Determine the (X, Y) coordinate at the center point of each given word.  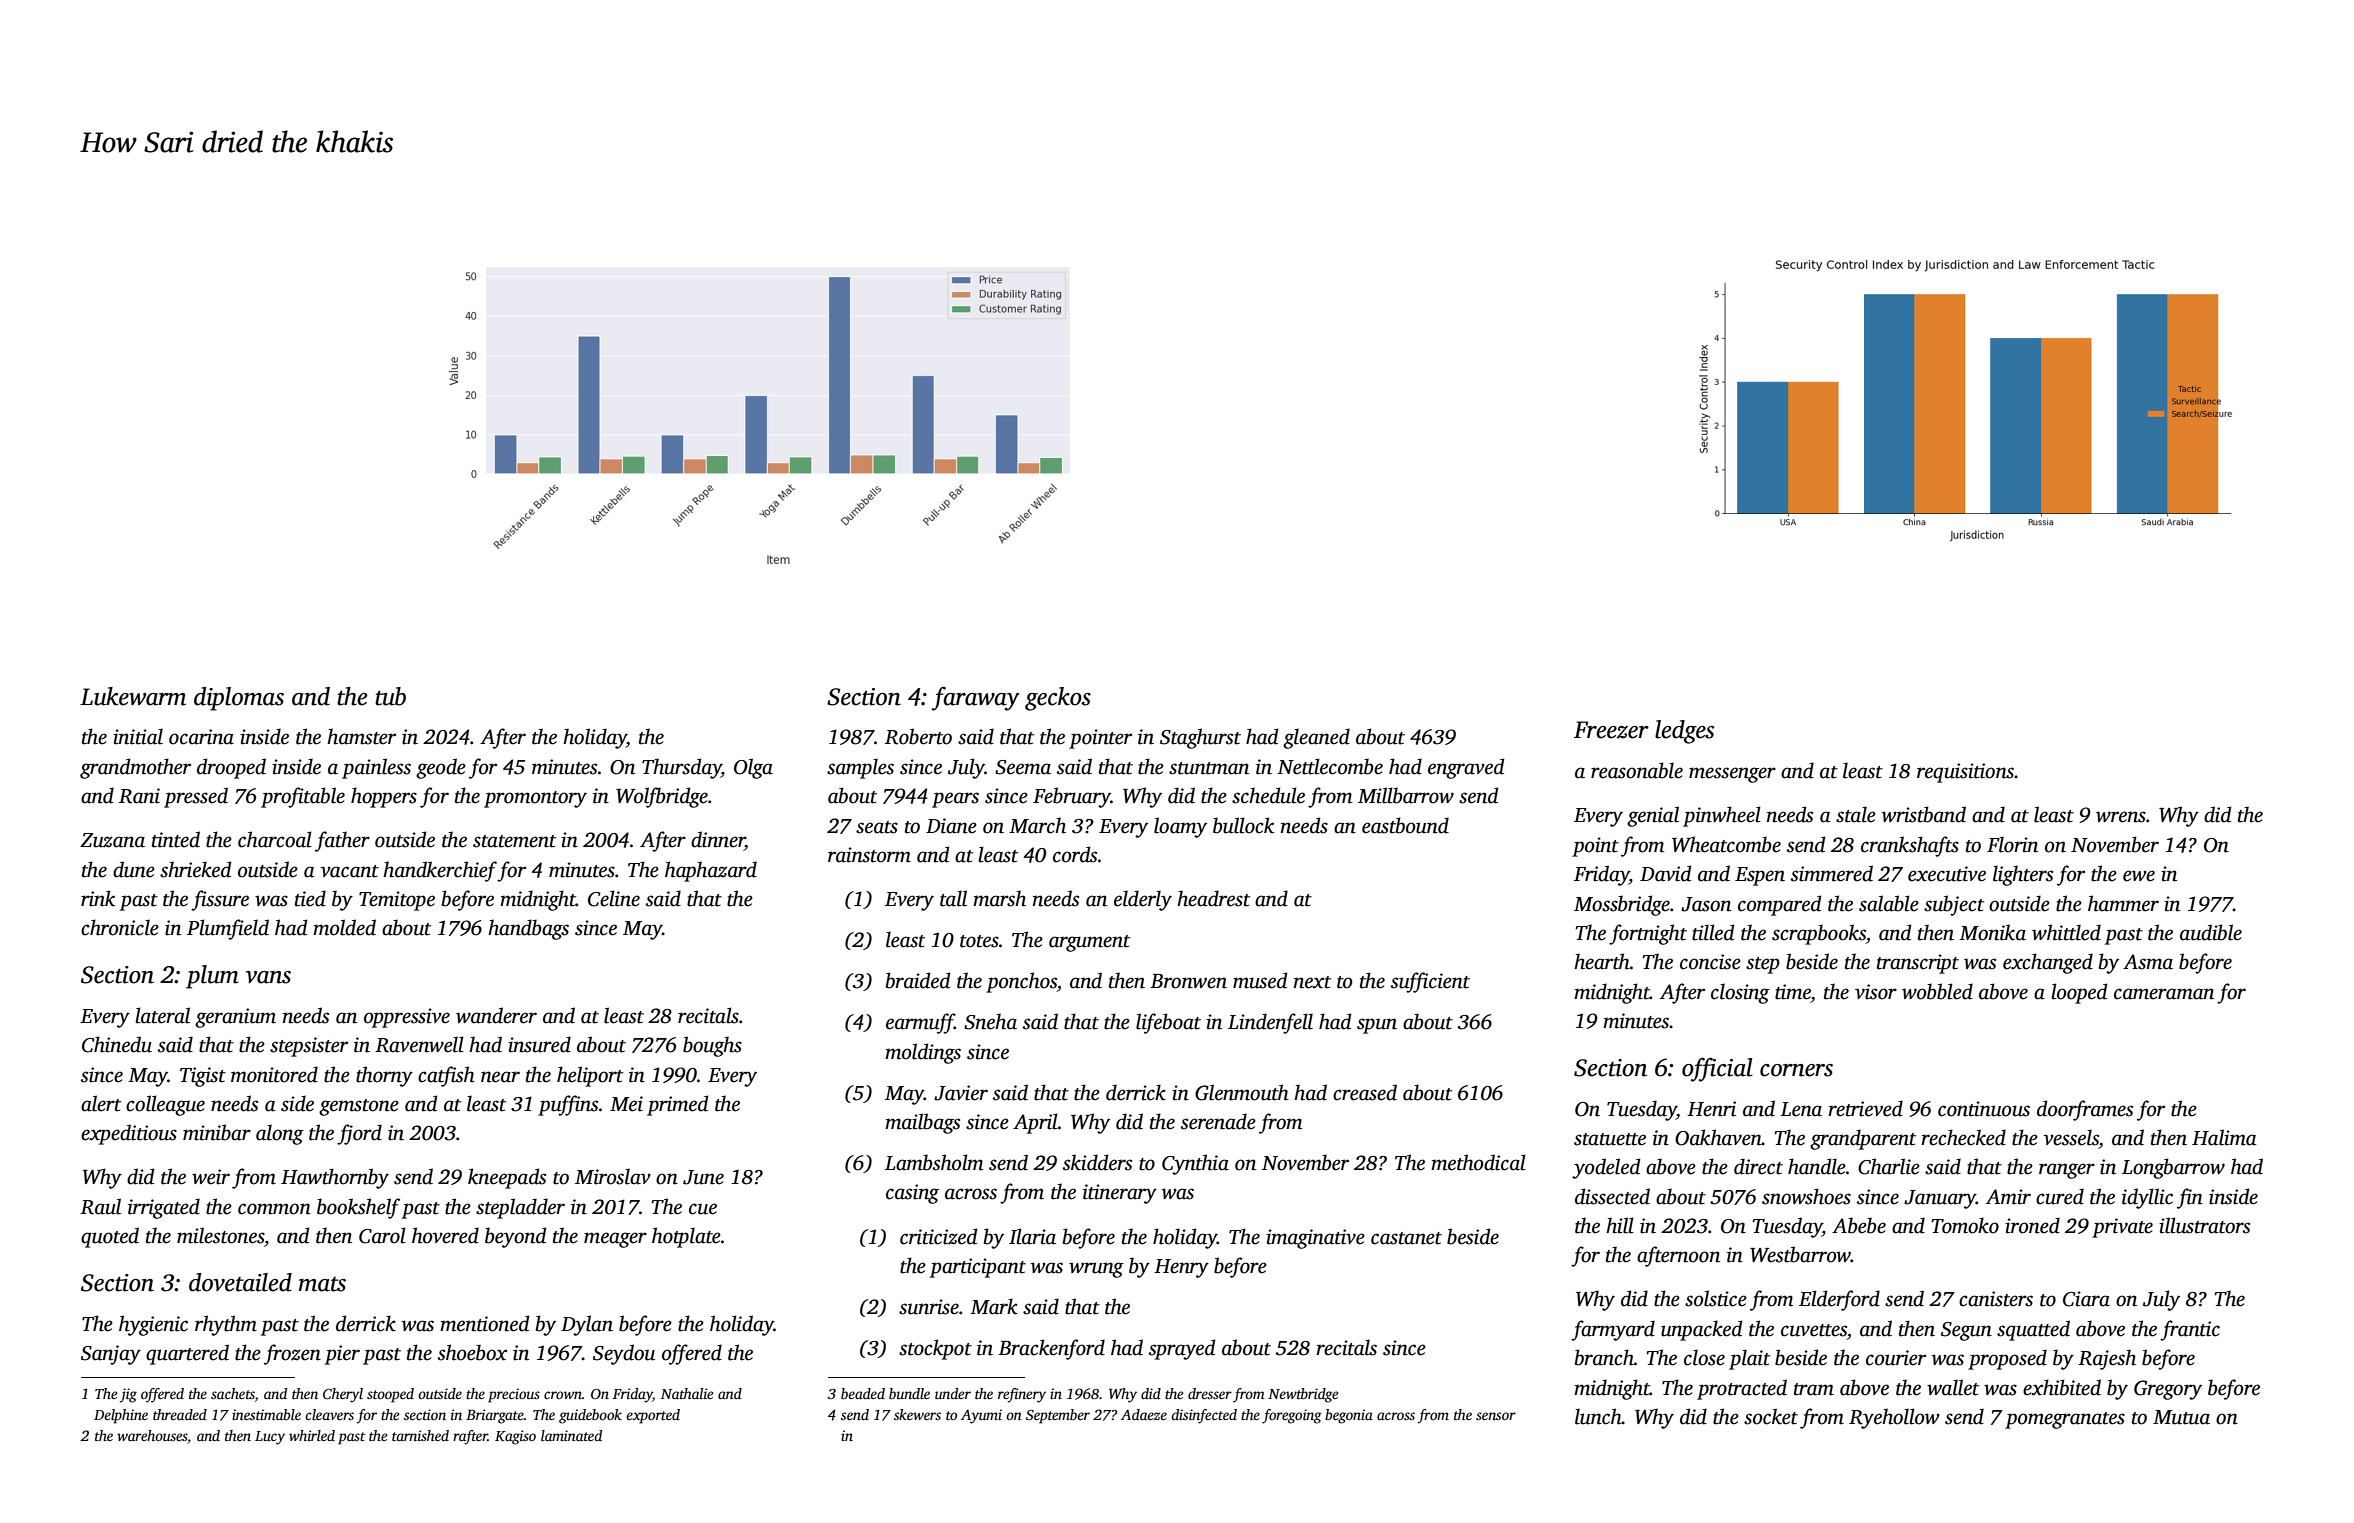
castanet (1406, 1238)
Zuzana (112, 840)
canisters (1996, 1299)
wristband (1924, 814)
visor (1876, 992)
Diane (951, 826)
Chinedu (117, 1044)
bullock (1243, 825)
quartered (187, 1354)
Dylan (587, 1325)
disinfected (1204, 1416)
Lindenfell (1270, 1023)
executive (1947, 874)
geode (441, 768)
